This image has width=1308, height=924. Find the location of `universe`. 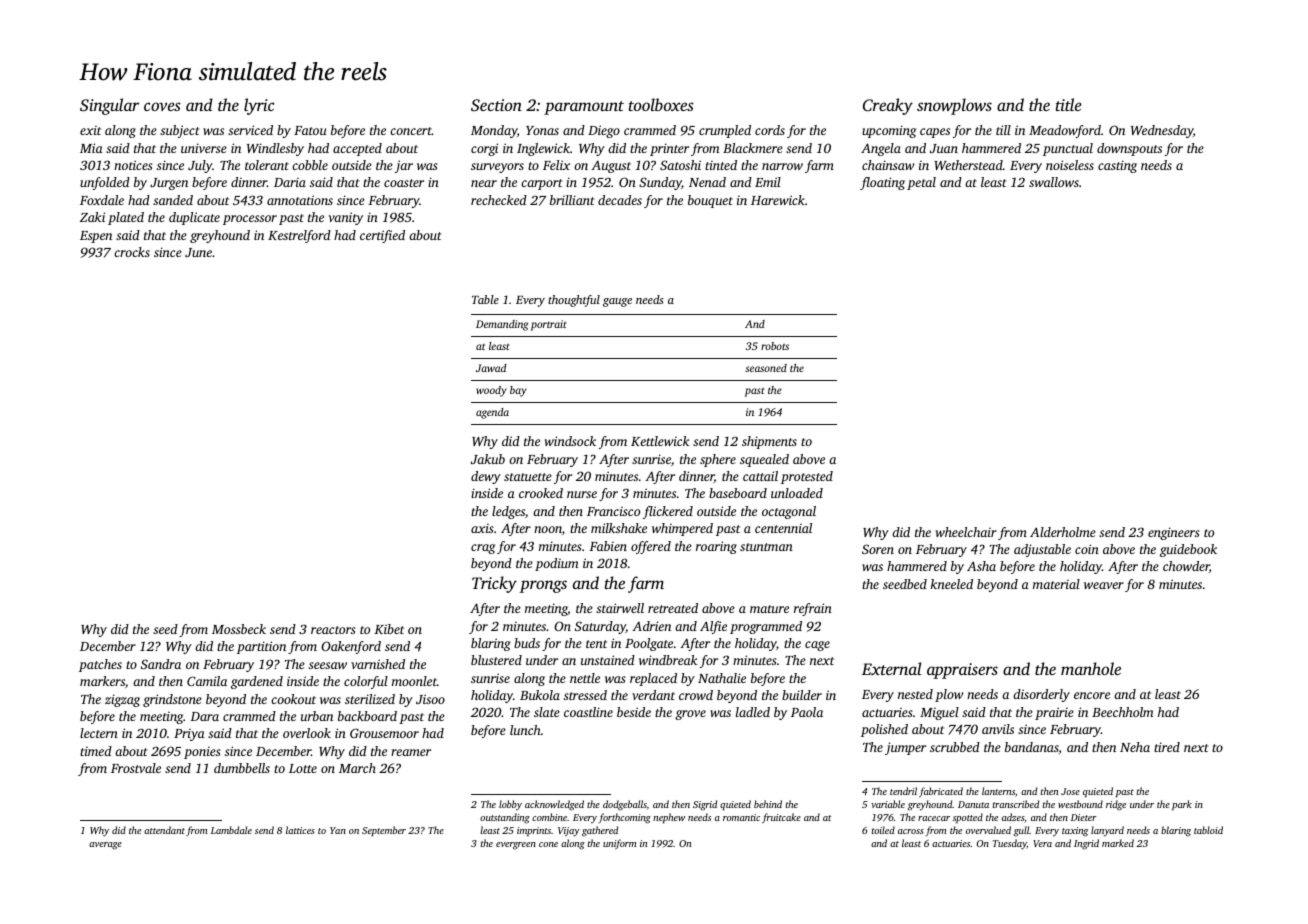

universe is located at coordinates (204, 148).
